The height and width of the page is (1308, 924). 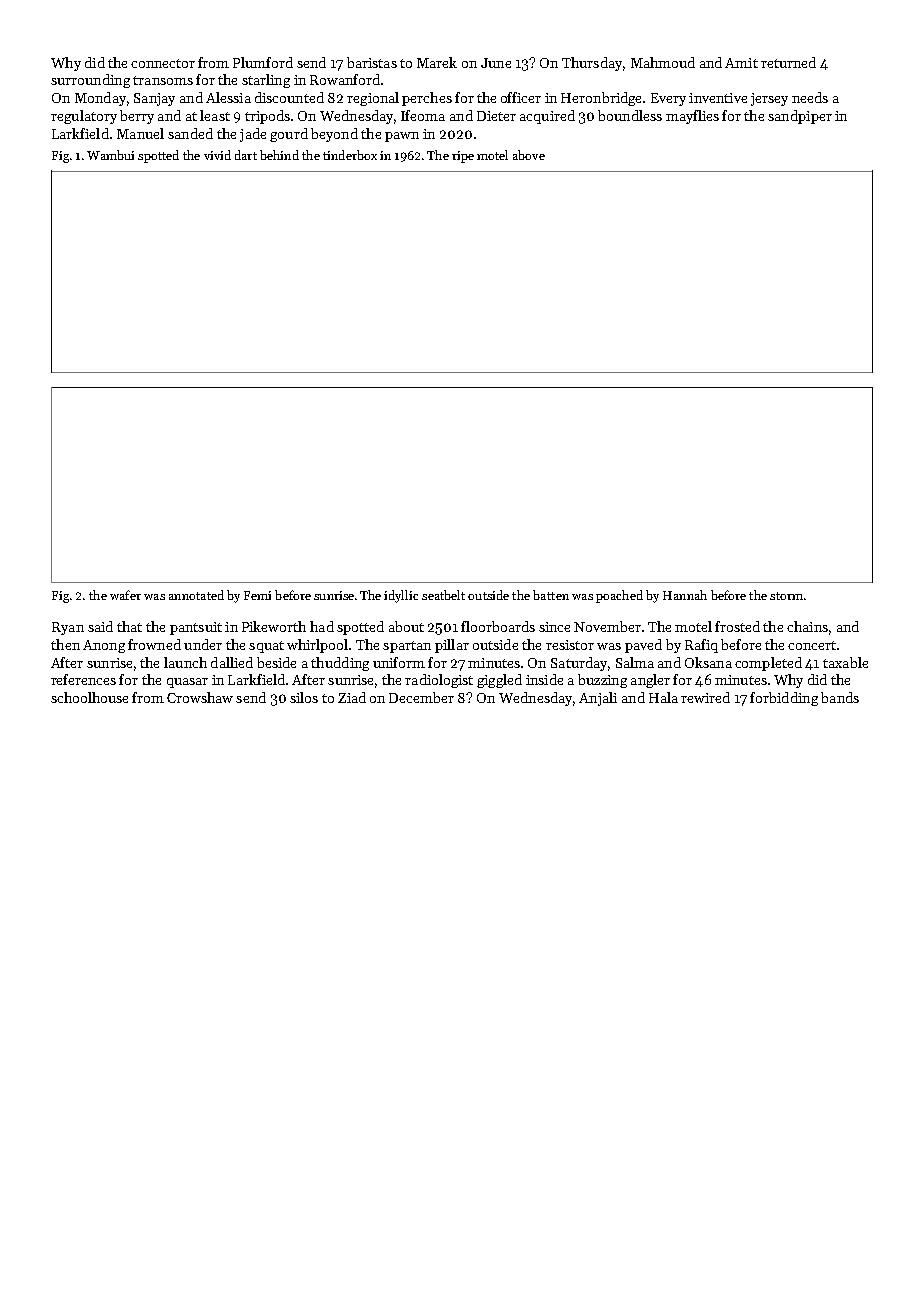 I want to click on above, so click(x=529, y=155).
